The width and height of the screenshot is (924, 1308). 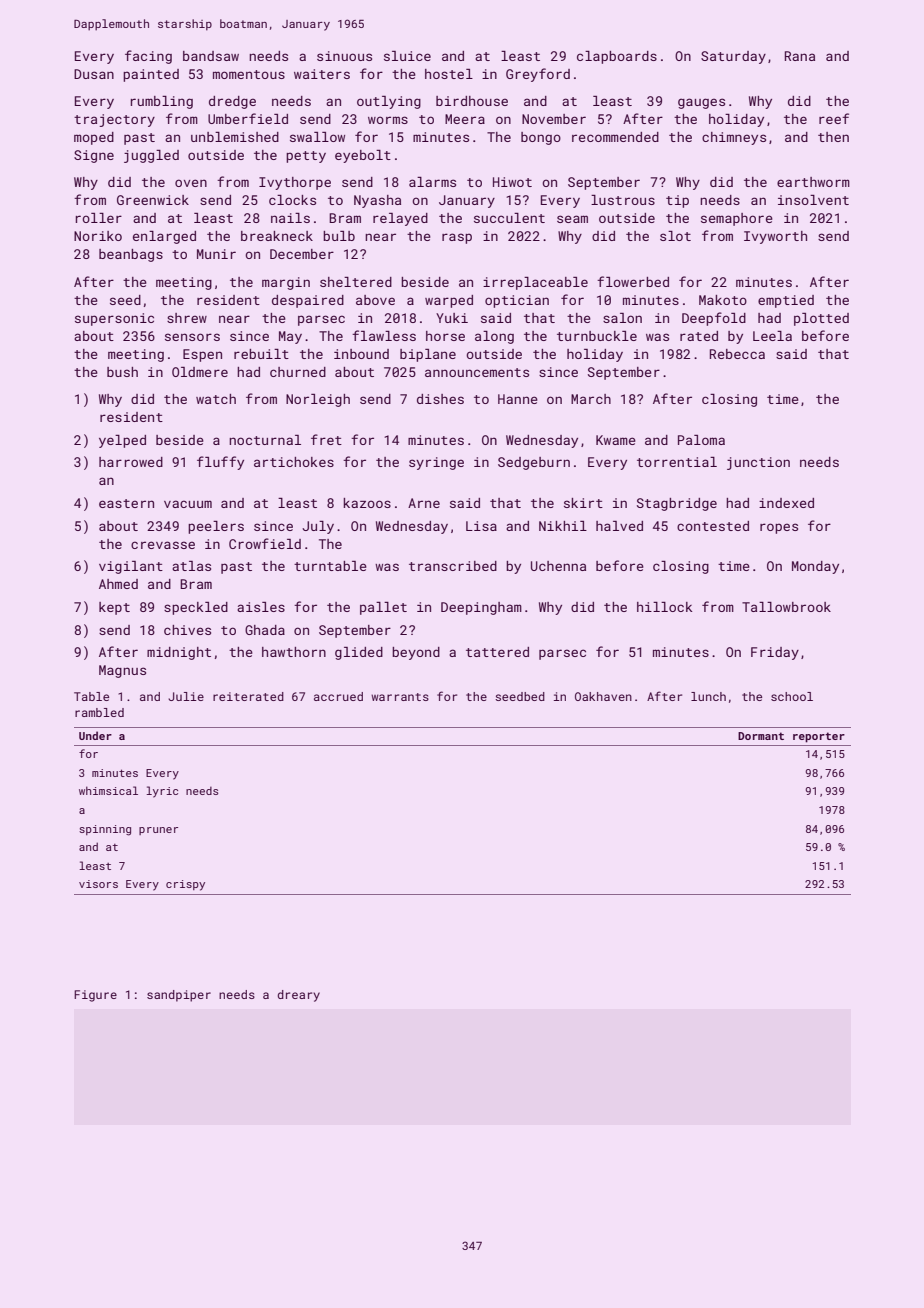 I want to click on Hiwot, so click(x=512, y=182).
